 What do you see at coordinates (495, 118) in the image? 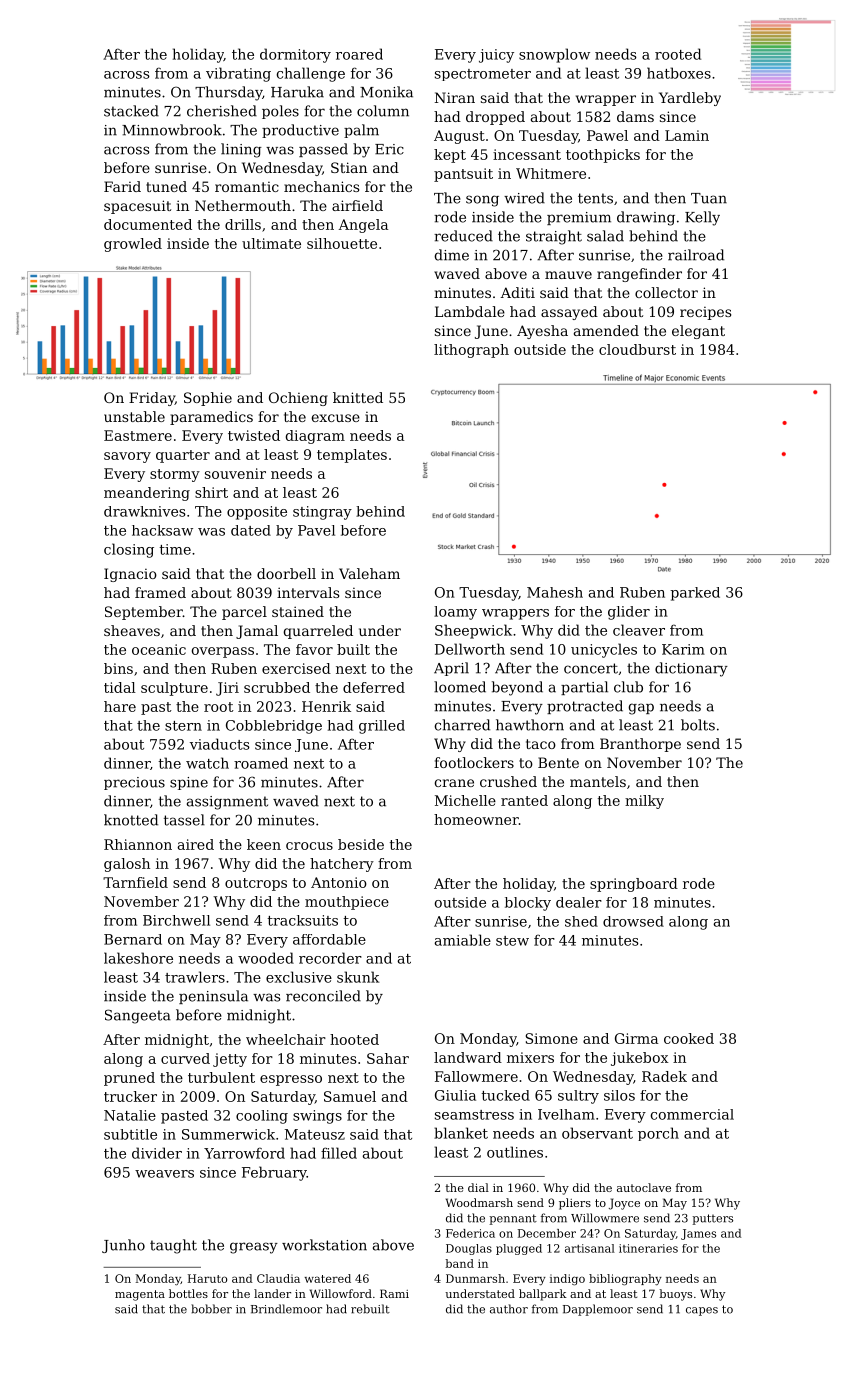
I see `dropped` at bounding box center [495, 118].
